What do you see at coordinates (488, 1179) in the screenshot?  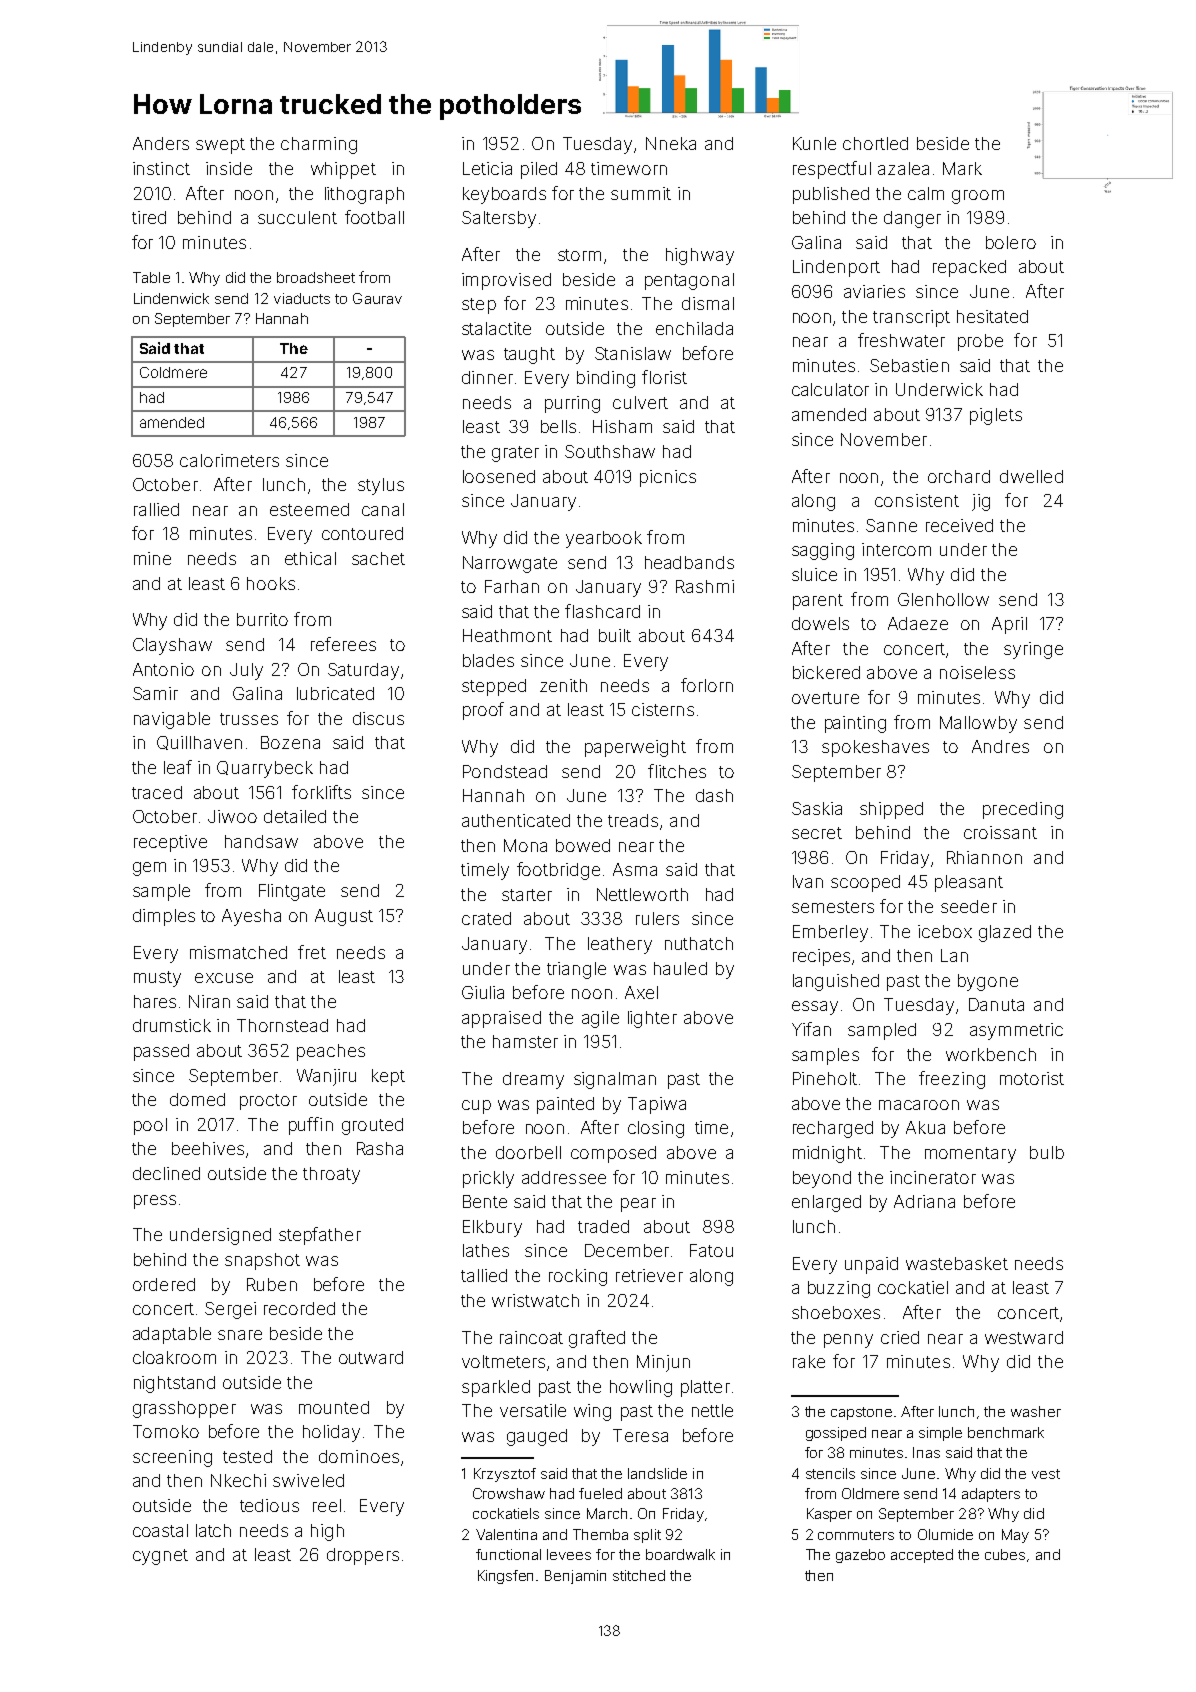 I see `prickly` at bounding box center [488, 1179].
